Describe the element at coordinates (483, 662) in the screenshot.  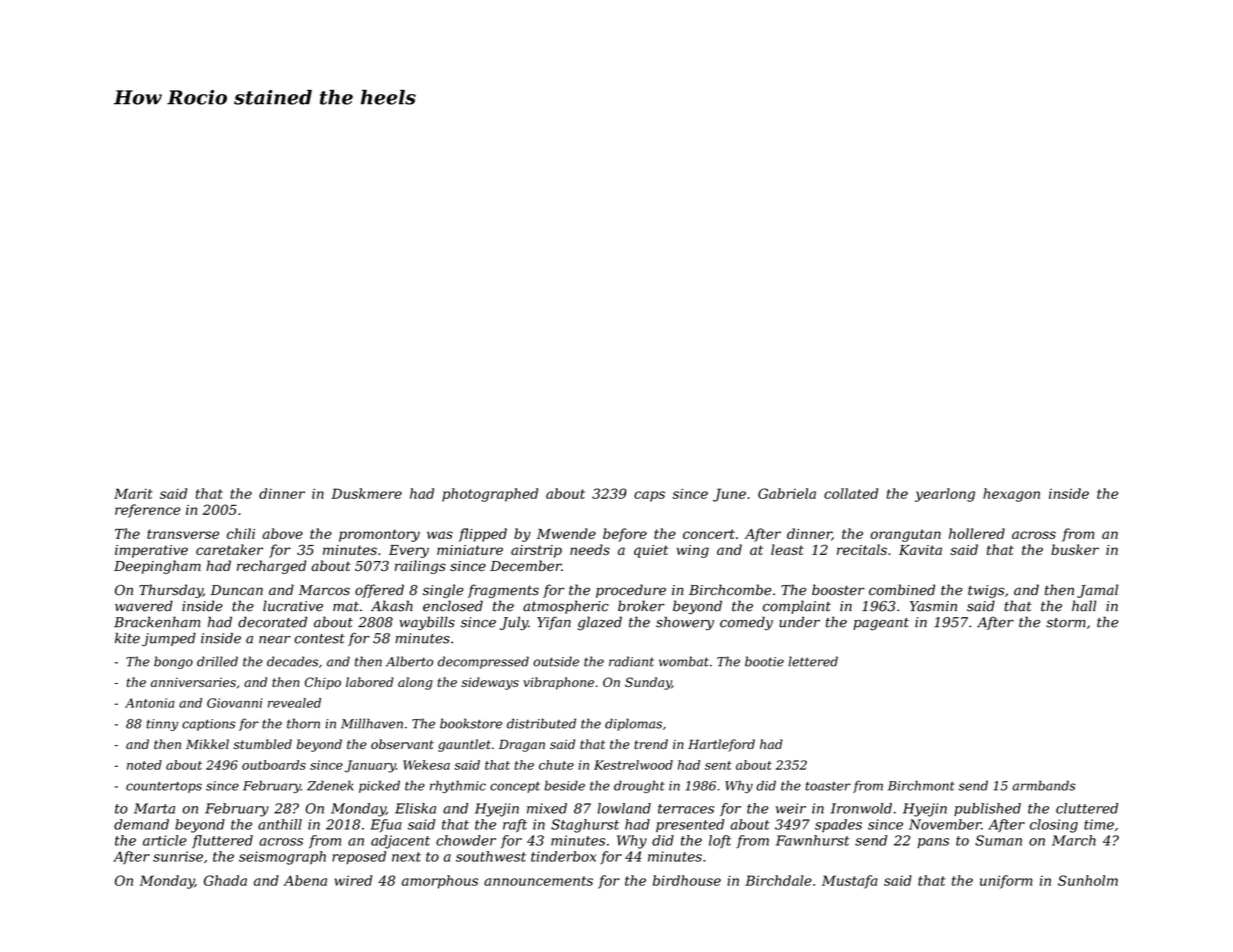
I see `decompressed` at that location.
